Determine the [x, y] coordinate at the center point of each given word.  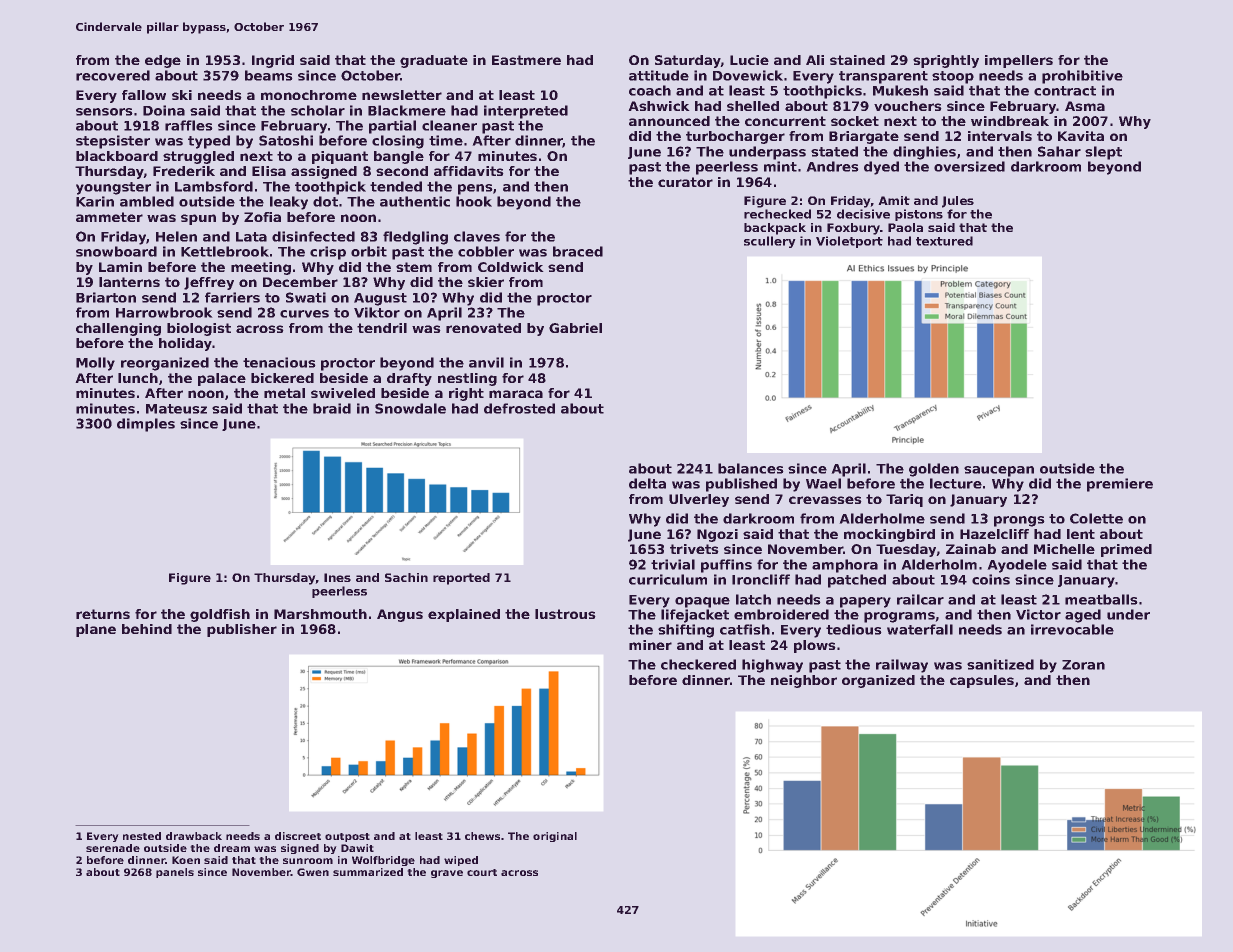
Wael [823, 483]
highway [772, 666]
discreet [298, 836]
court [482, 872]
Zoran [1083, 665]
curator [685, 182]
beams [268, 75]
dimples [146, 425]
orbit [369, 251]
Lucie [749, 60]
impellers [1019, 61]
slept [1103, 153]
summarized [368, 872]
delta [647, 483]
